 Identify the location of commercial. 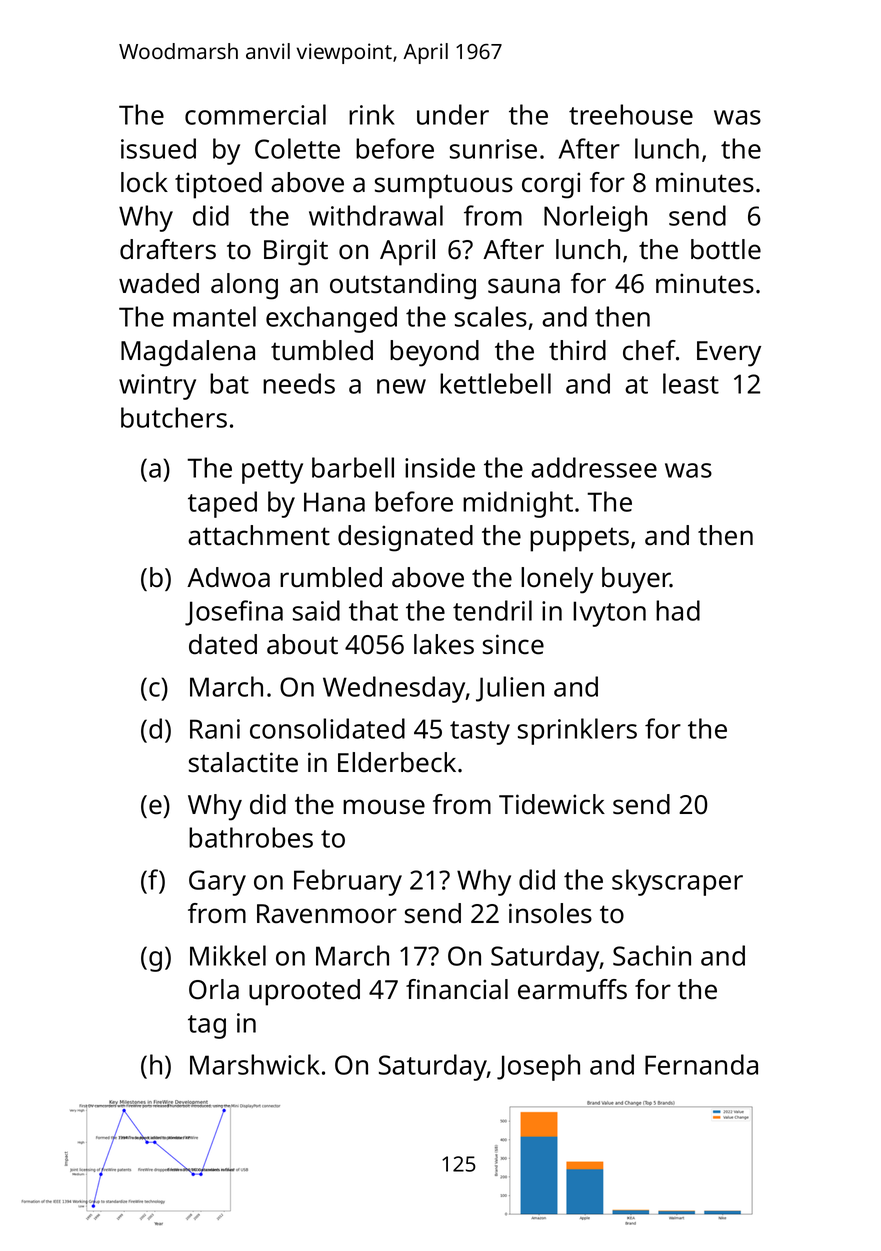
(255, 114).
